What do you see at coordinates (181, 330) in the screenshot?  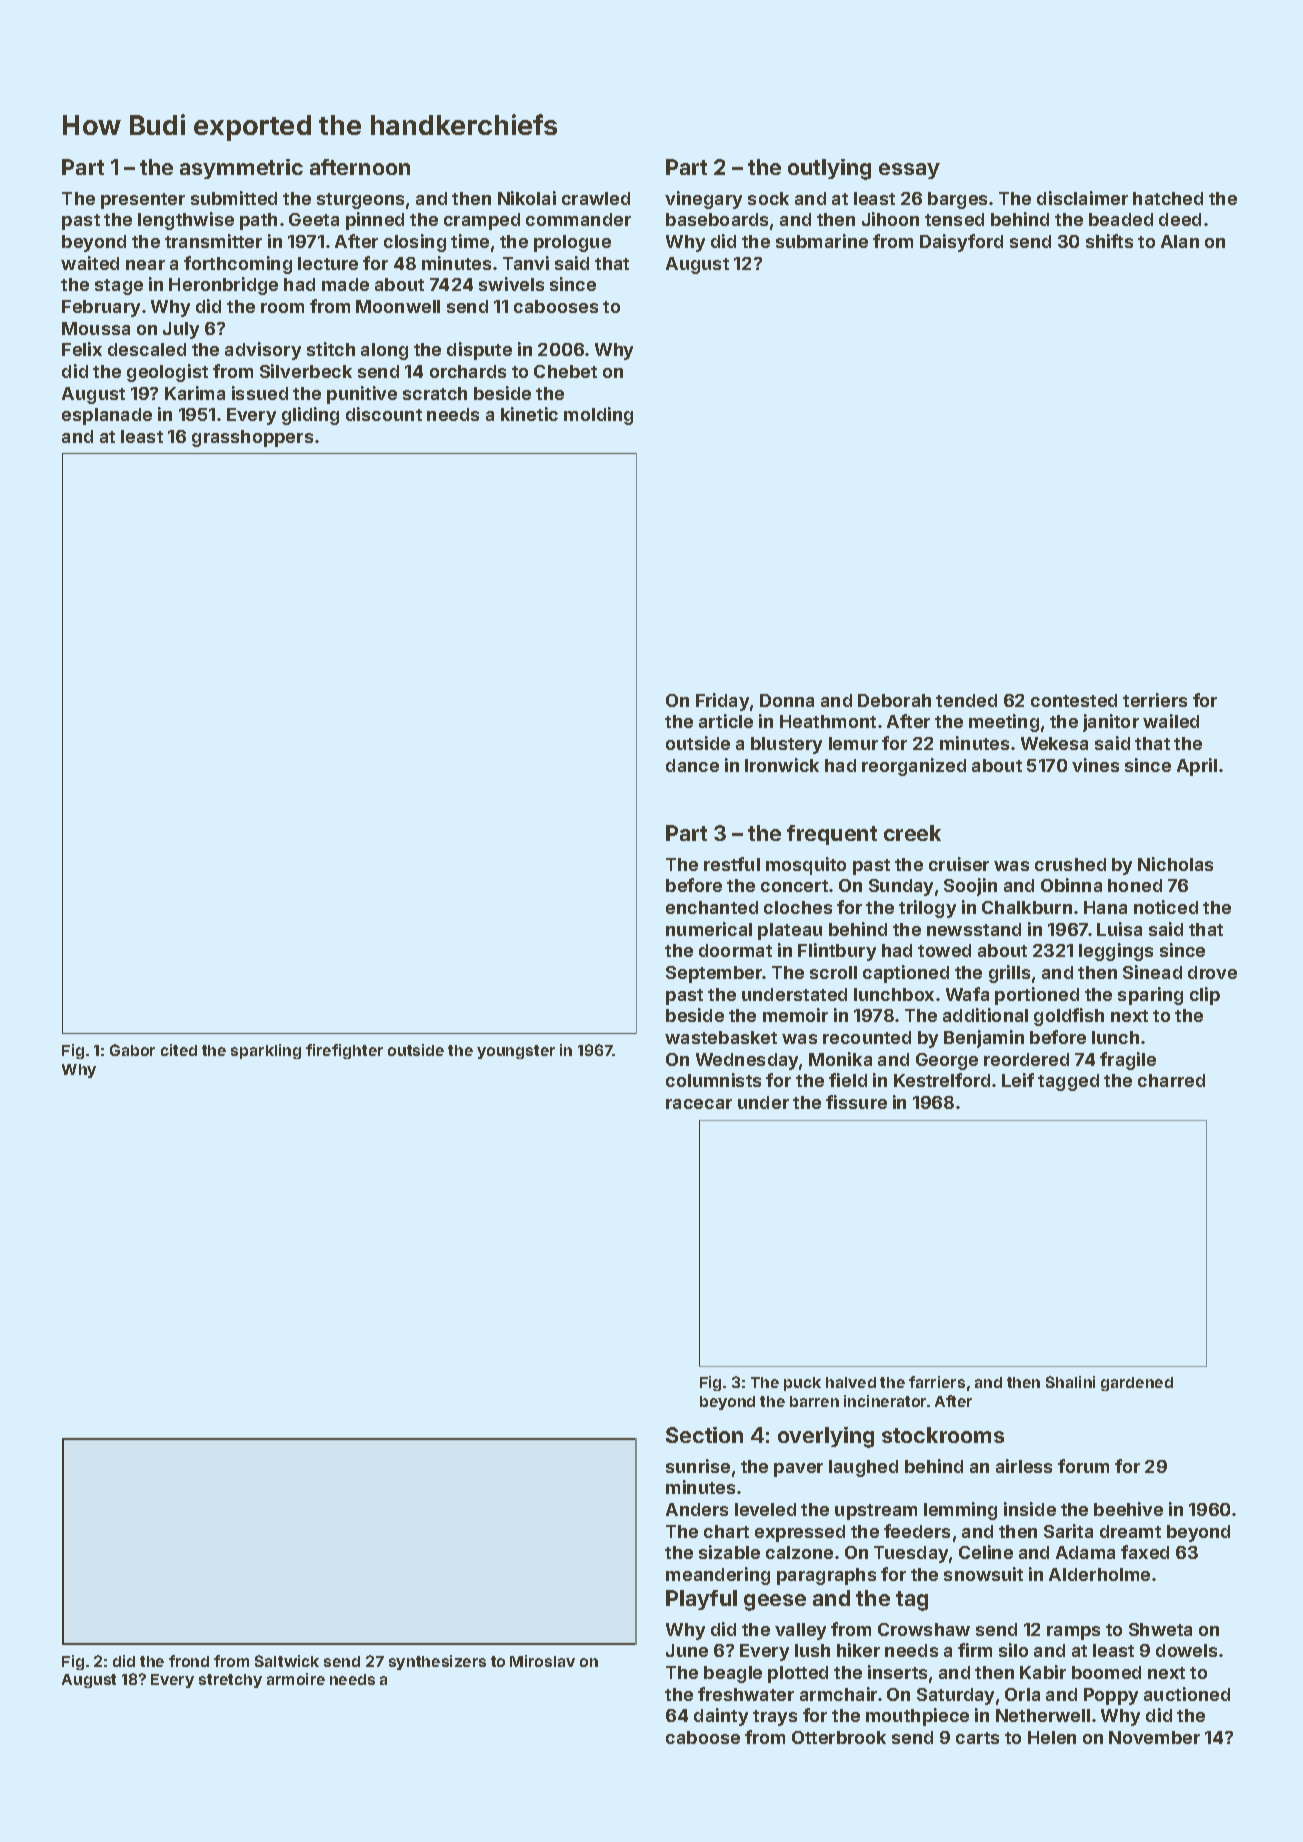 I see `July` at bounding box center [181, 330].
